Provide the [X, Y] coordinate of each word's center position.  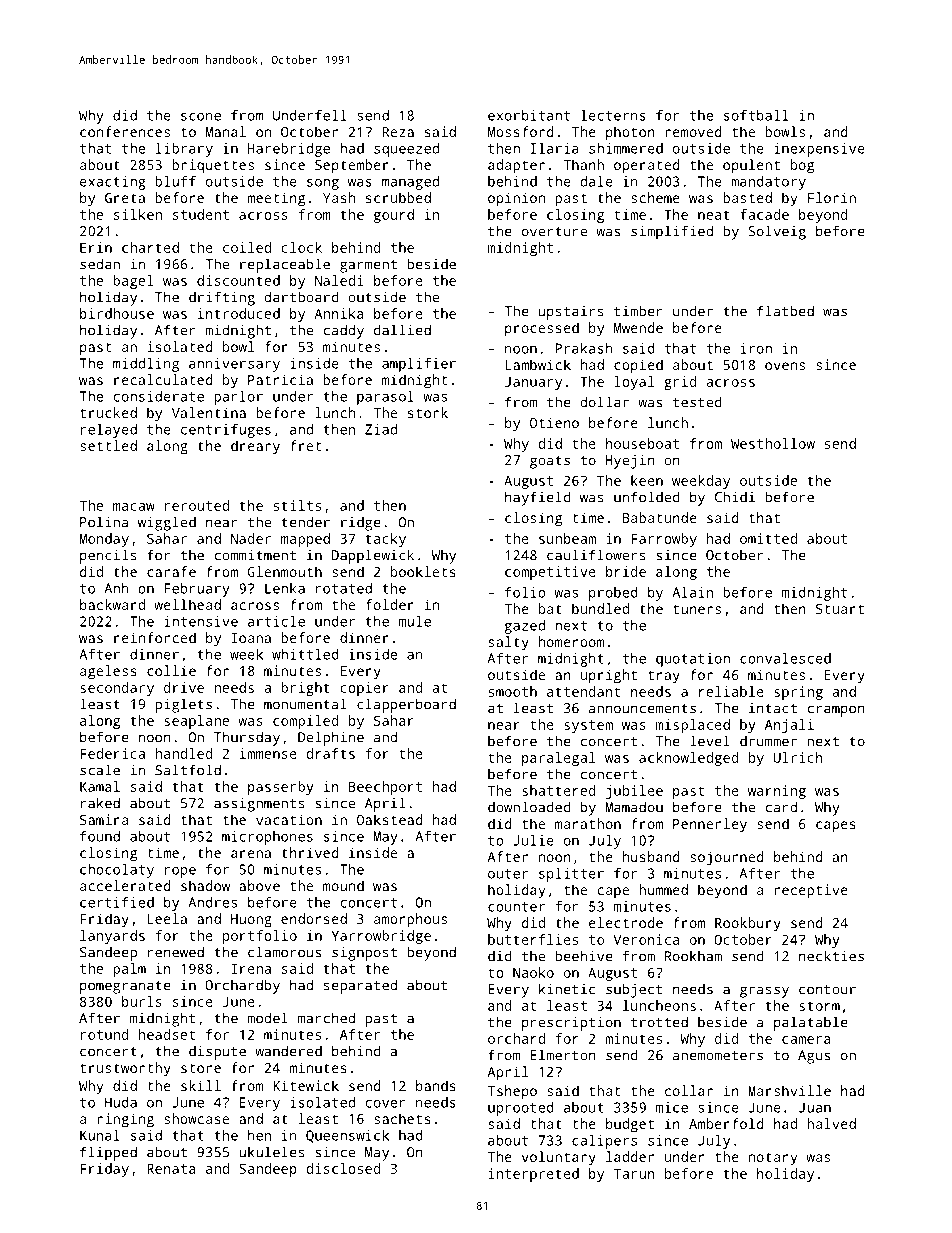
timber [638, 311]
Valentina [209, 412]
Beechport [385, 788]
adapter [516, 166]
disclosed [343, 1168]
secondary [117, 689]
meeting [276, 199]
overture [554, 232]
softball [756, 115]
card [781, 807]
